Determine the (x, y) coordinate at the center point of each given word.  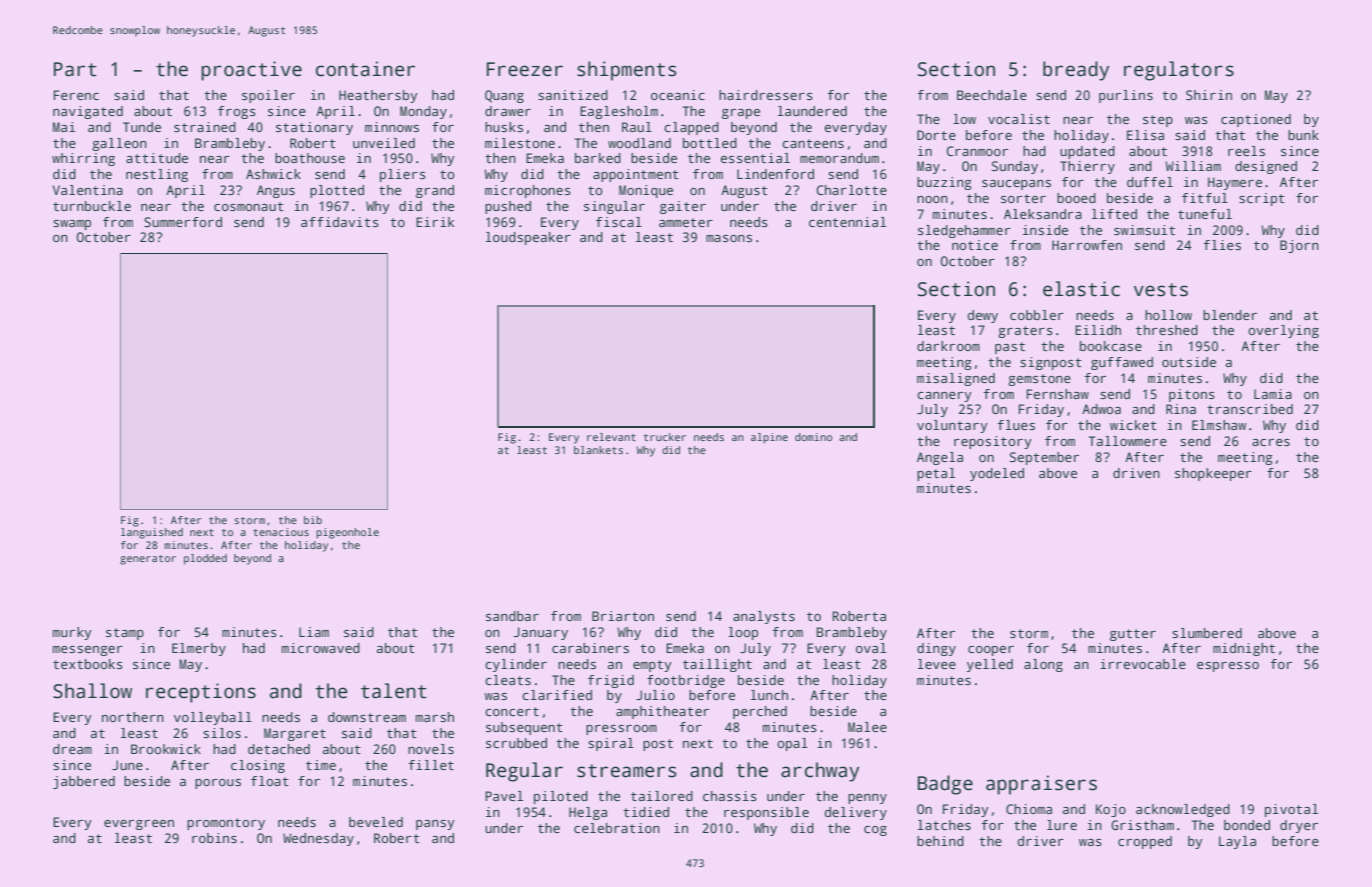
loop (743, 633)
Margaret (295, 734)
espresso (1228, 667)
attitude (157, 158)
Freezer (525, 69)
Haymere (1235, 183)
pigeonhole (347, 533)
